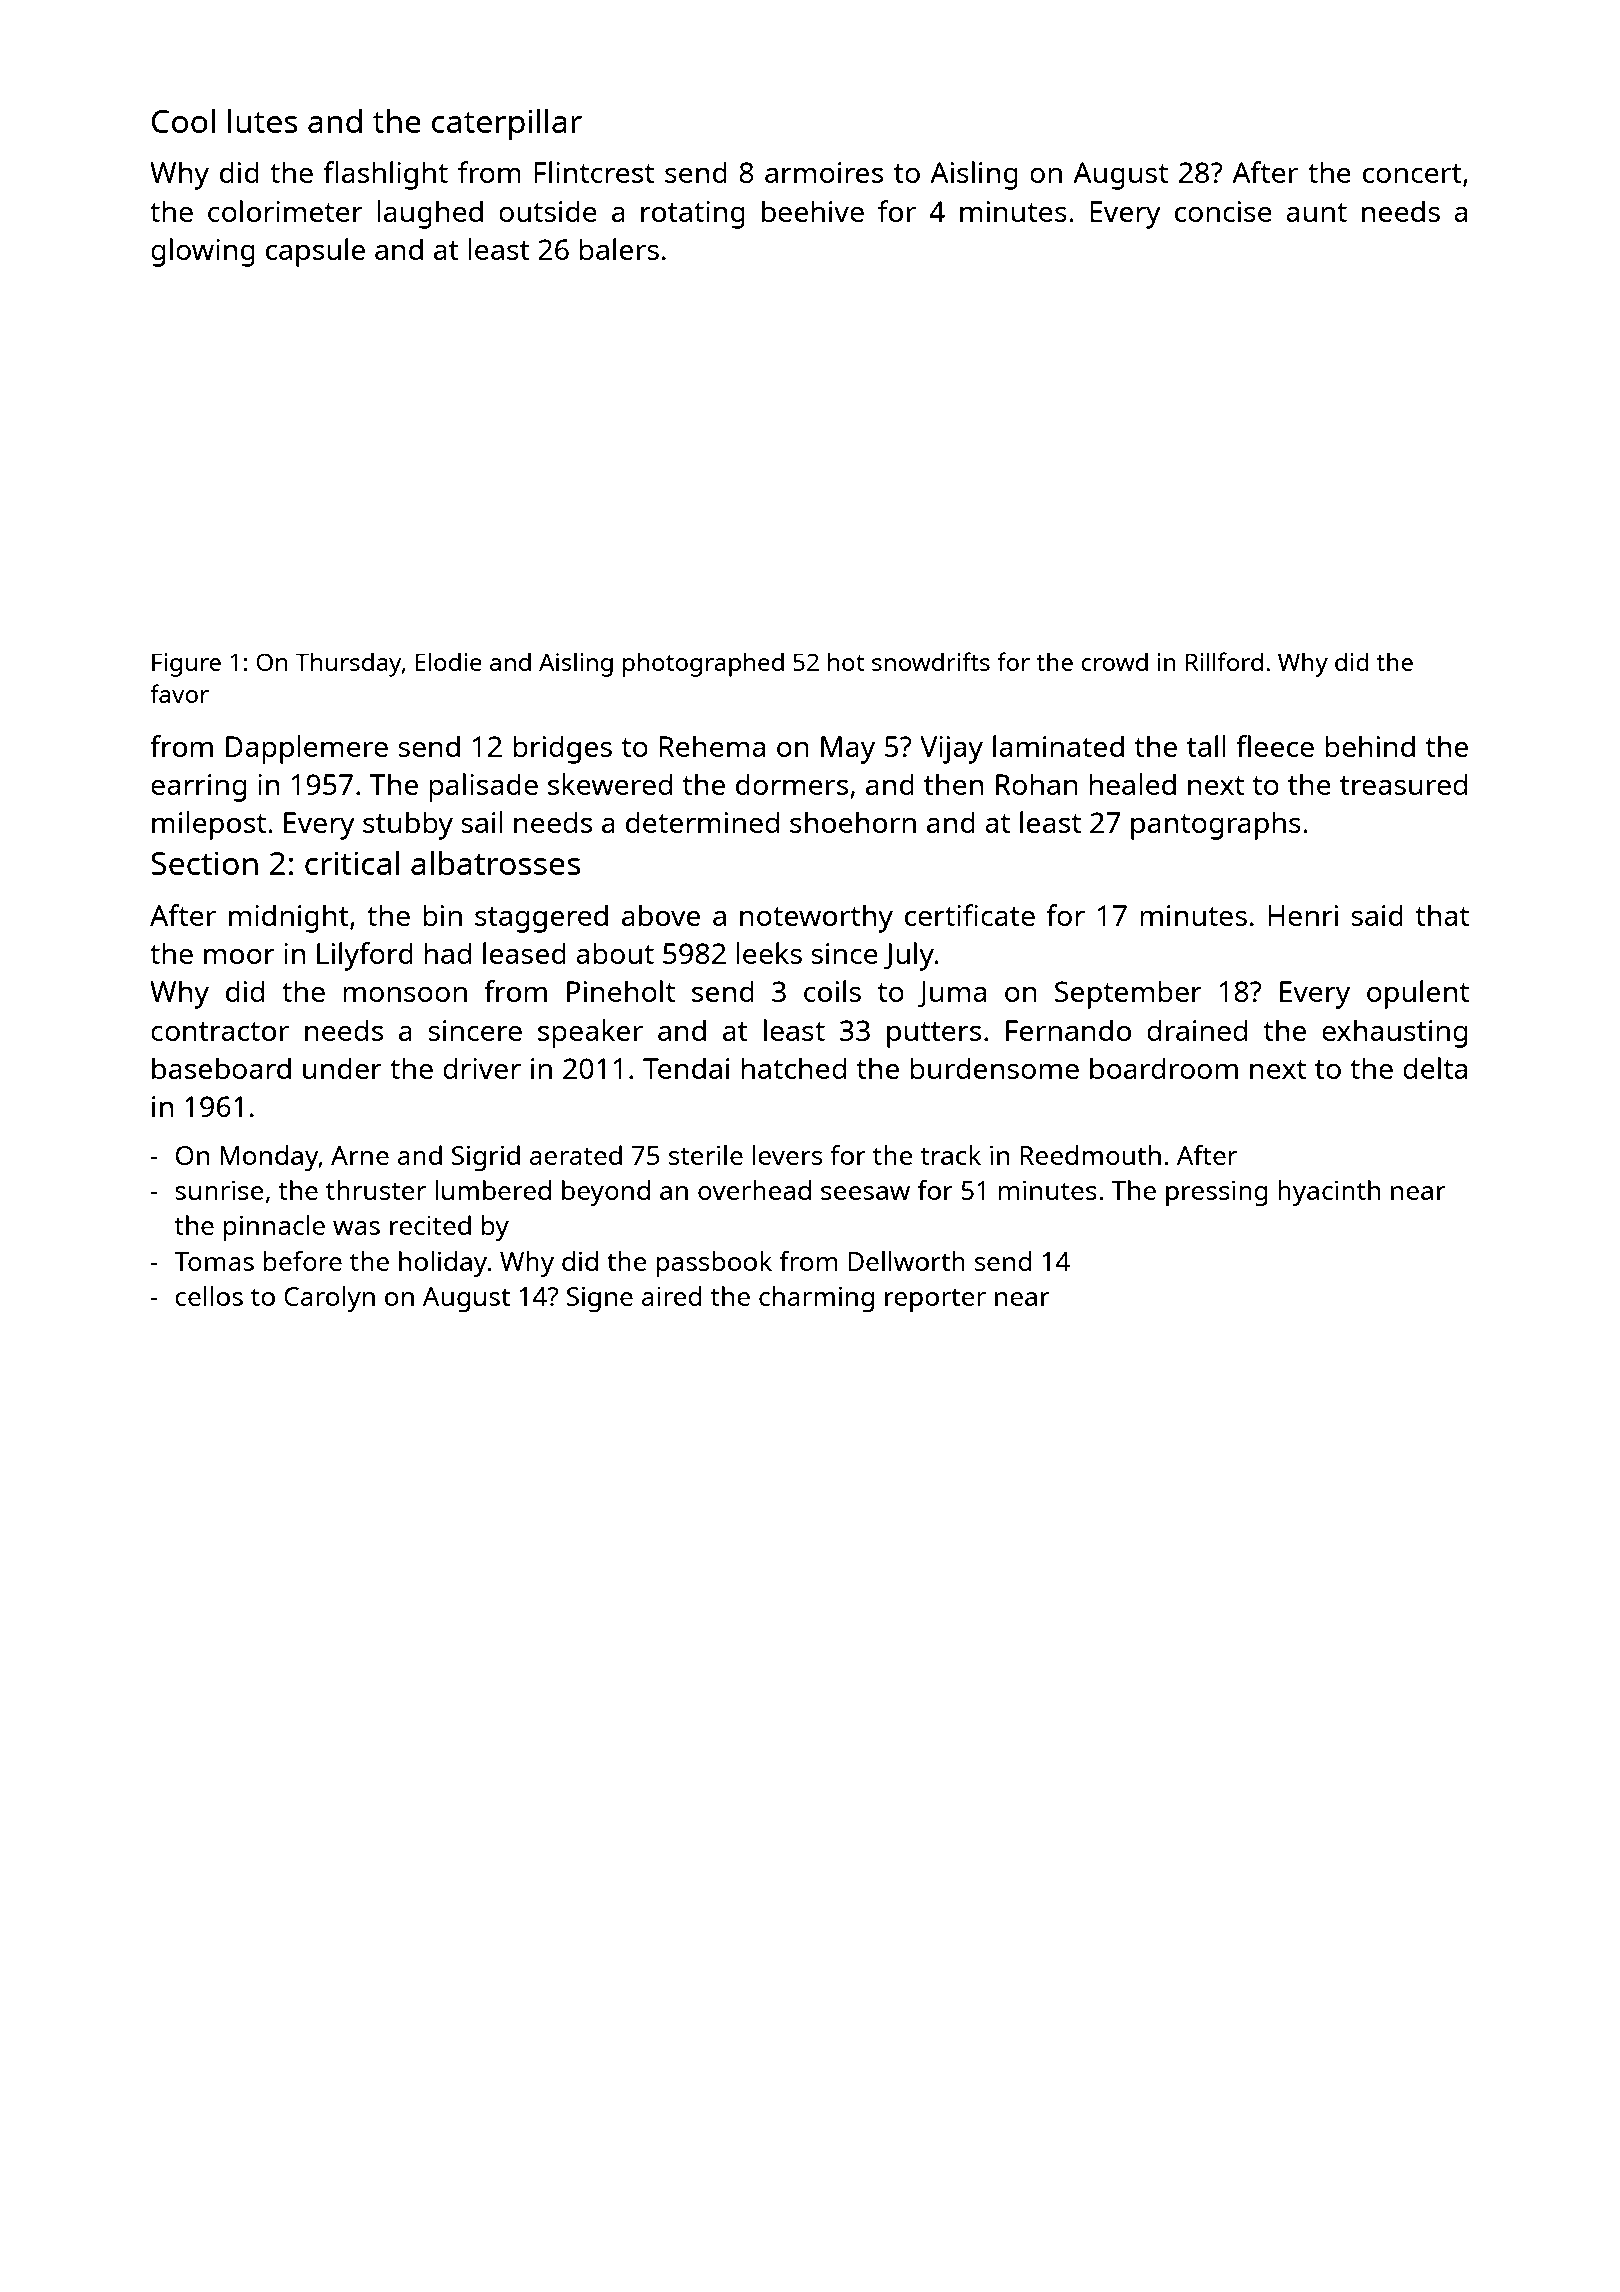  I want to click on Signe, so click(600, 1299).
